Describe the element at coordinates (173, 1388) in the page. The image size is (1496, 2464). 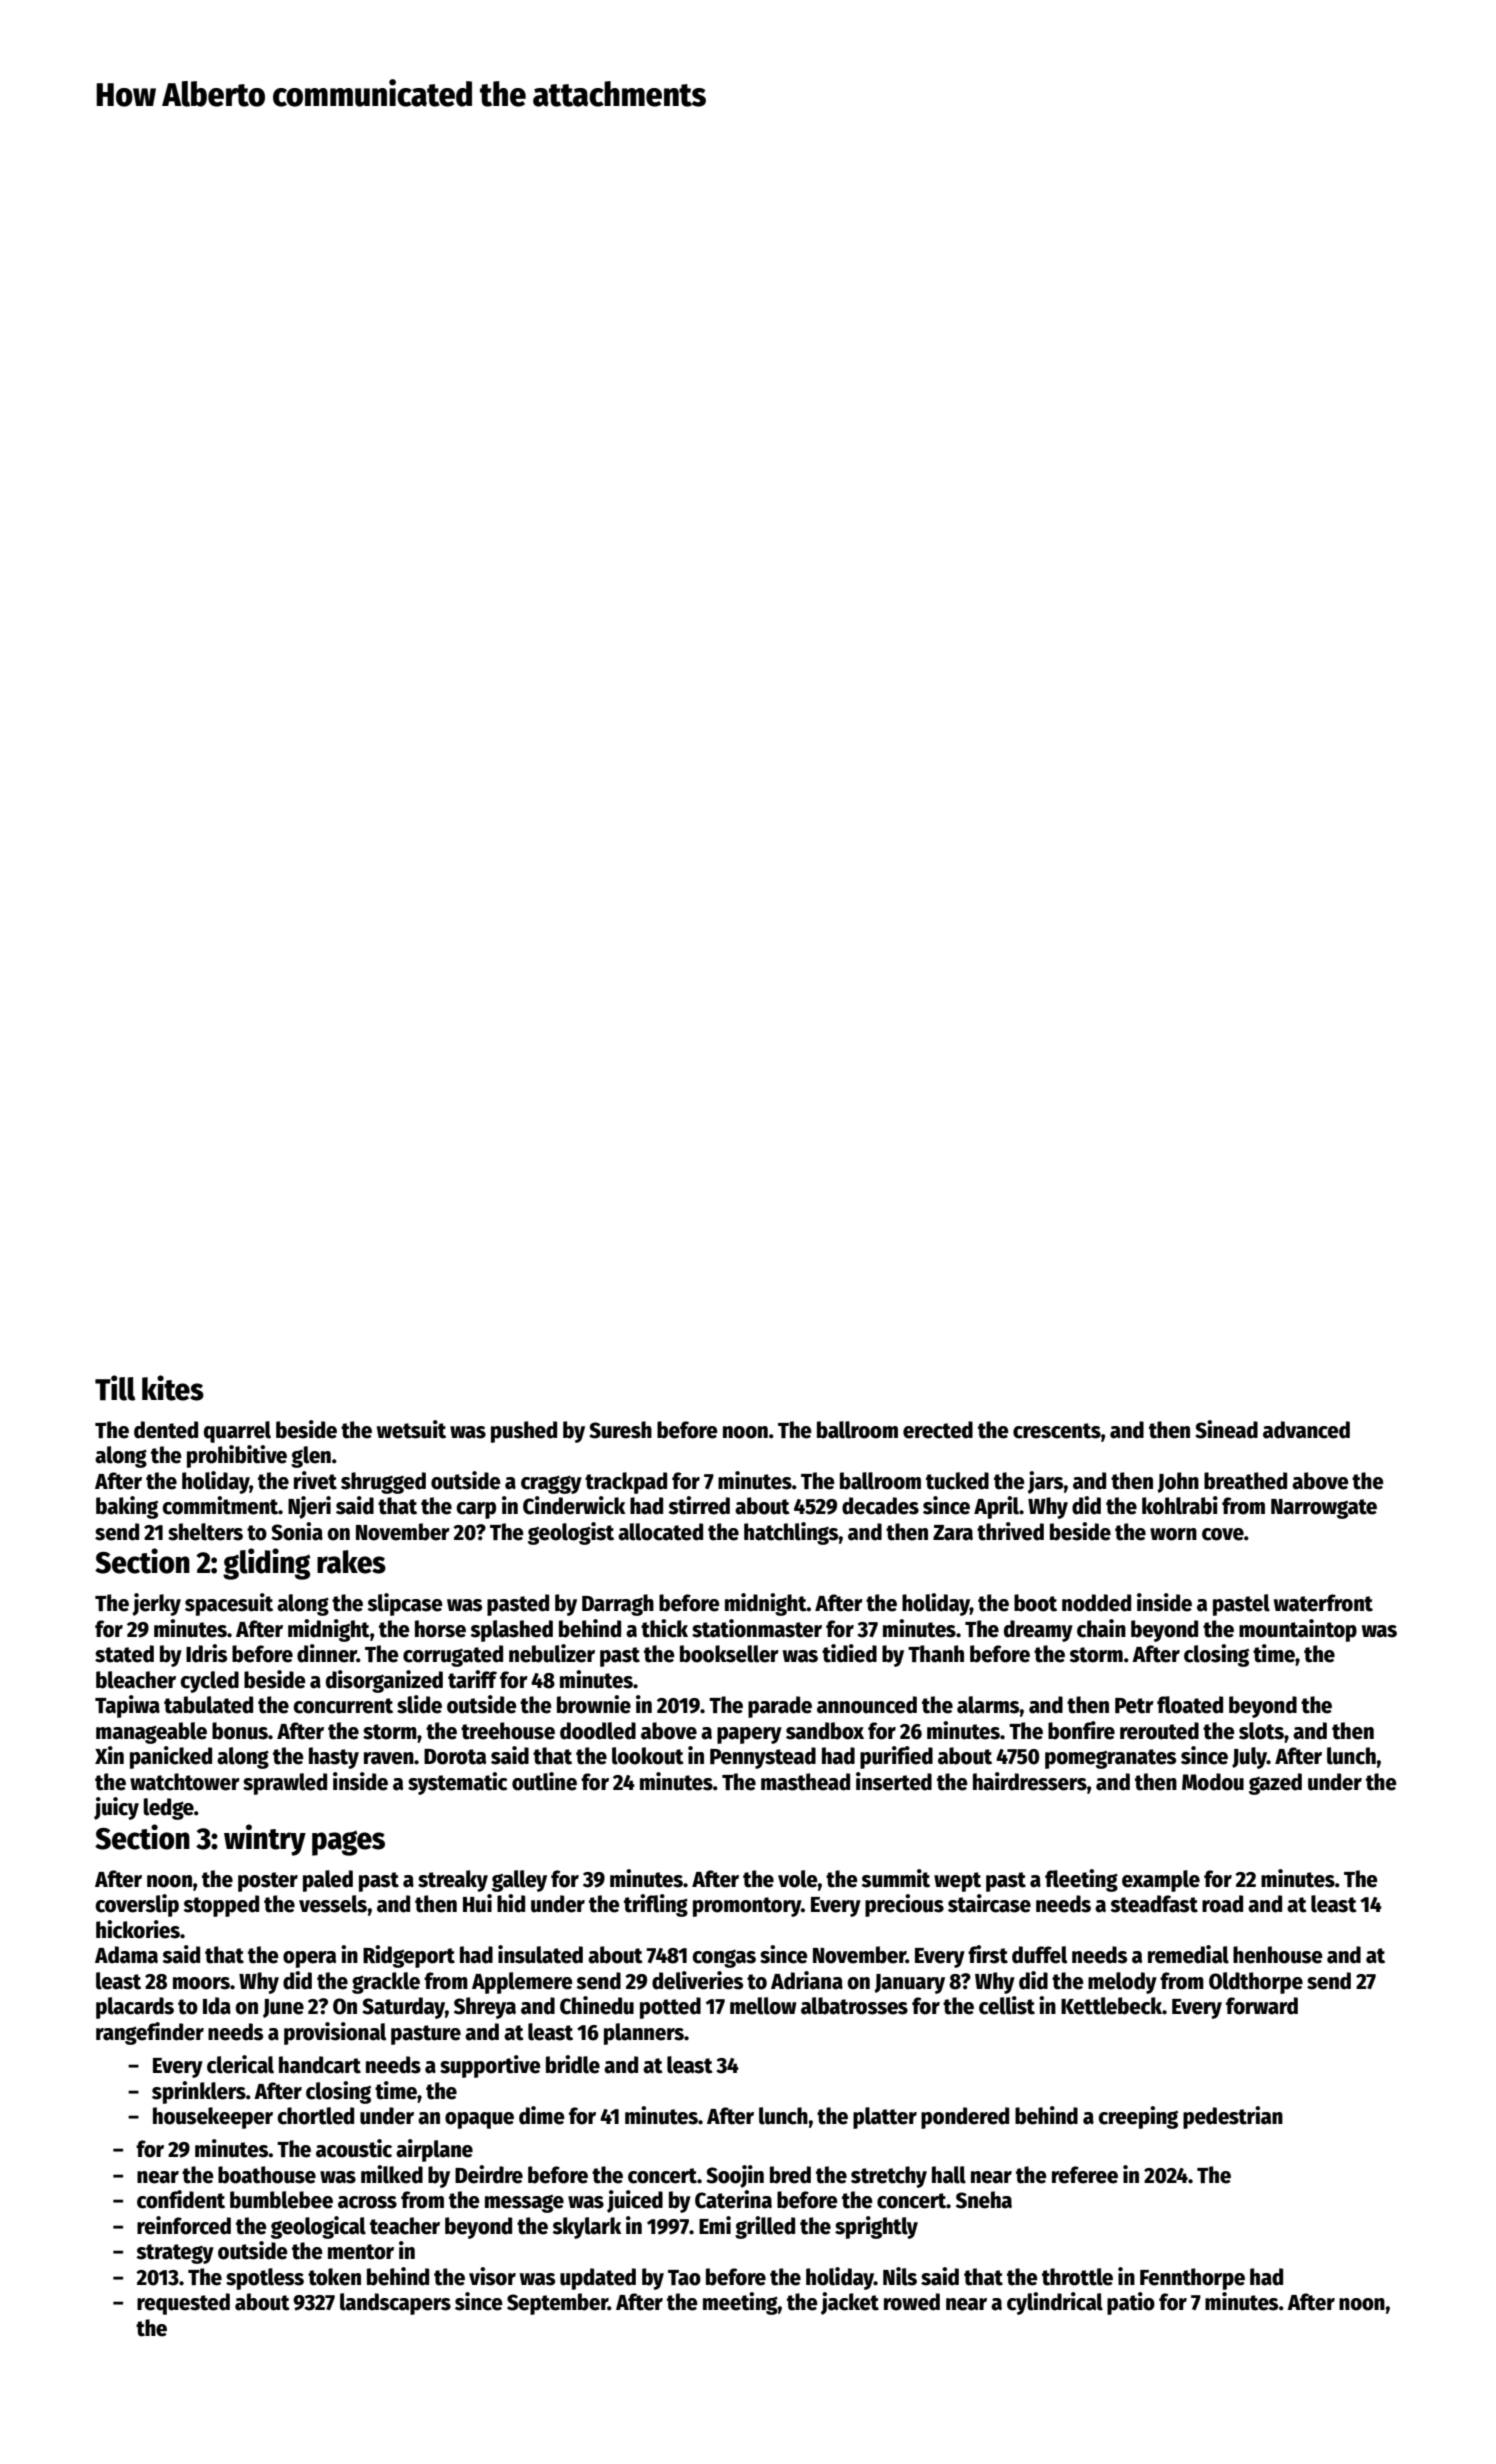
I see `kites` at that location.
